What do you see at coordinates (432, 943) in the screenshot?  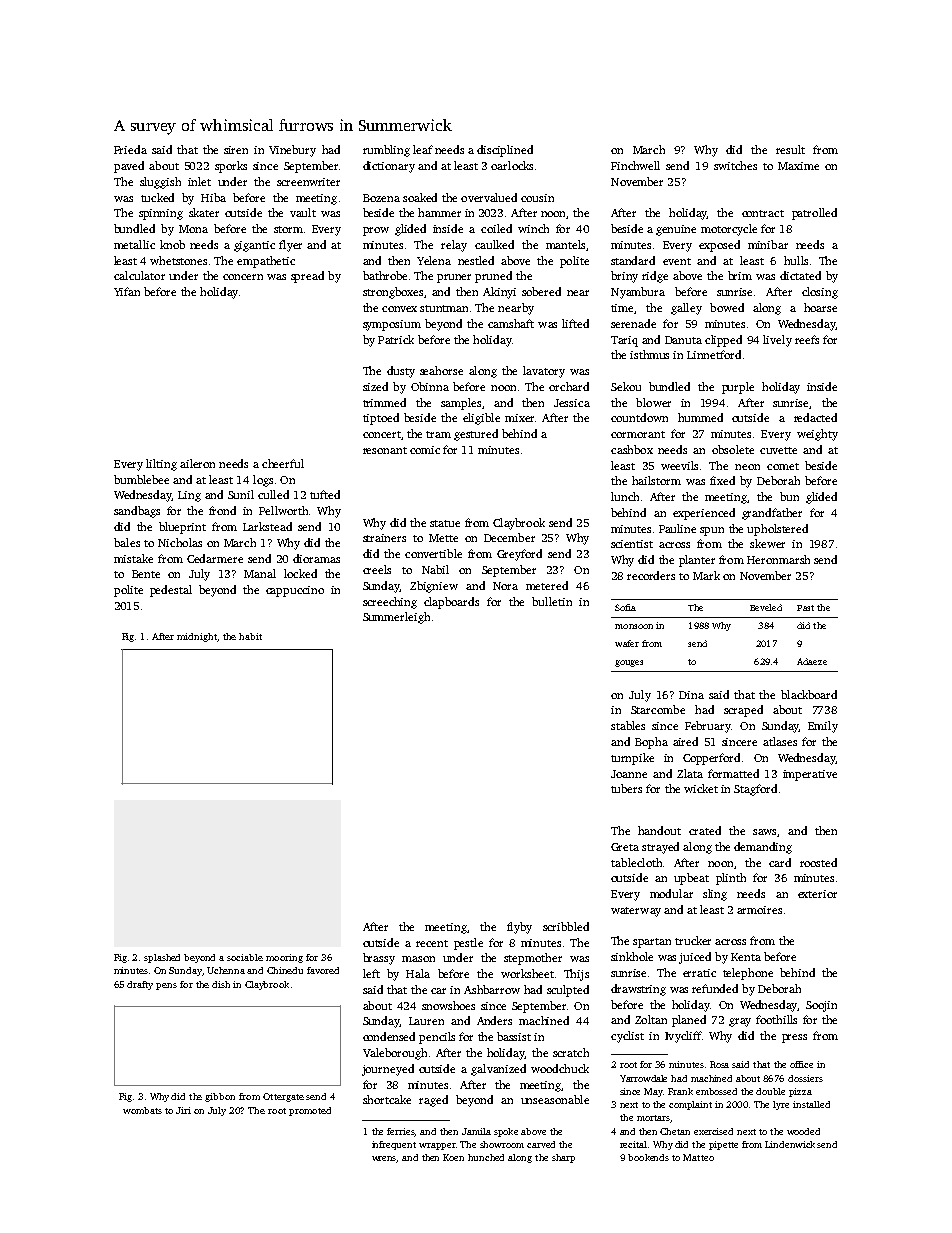 I see `recent` at bounding box center [432, 943].
